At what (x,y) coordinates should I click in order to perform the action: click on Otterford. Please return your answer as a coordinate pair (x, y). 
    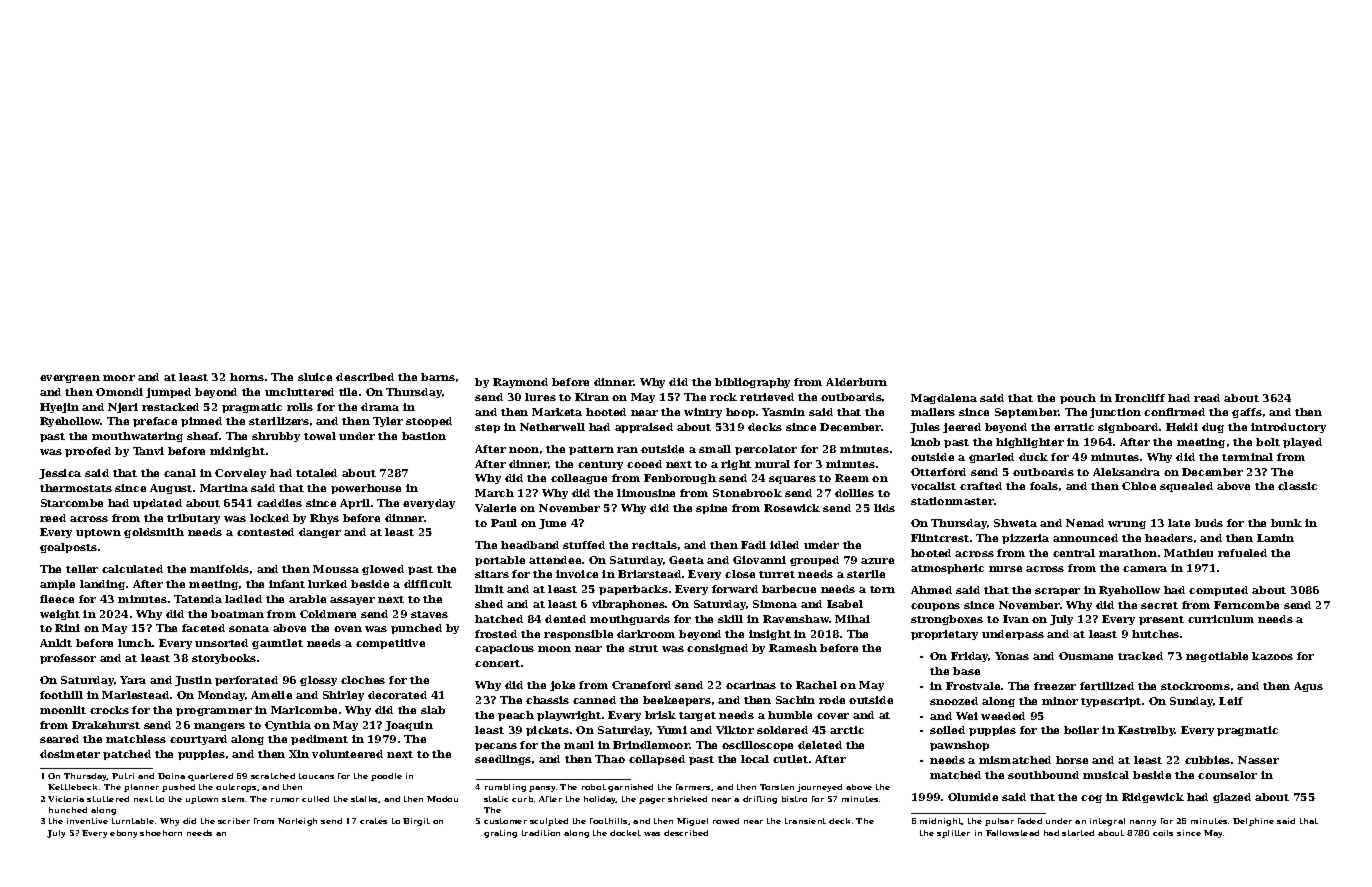
    Looking at the image, I should click on (938, 472).
